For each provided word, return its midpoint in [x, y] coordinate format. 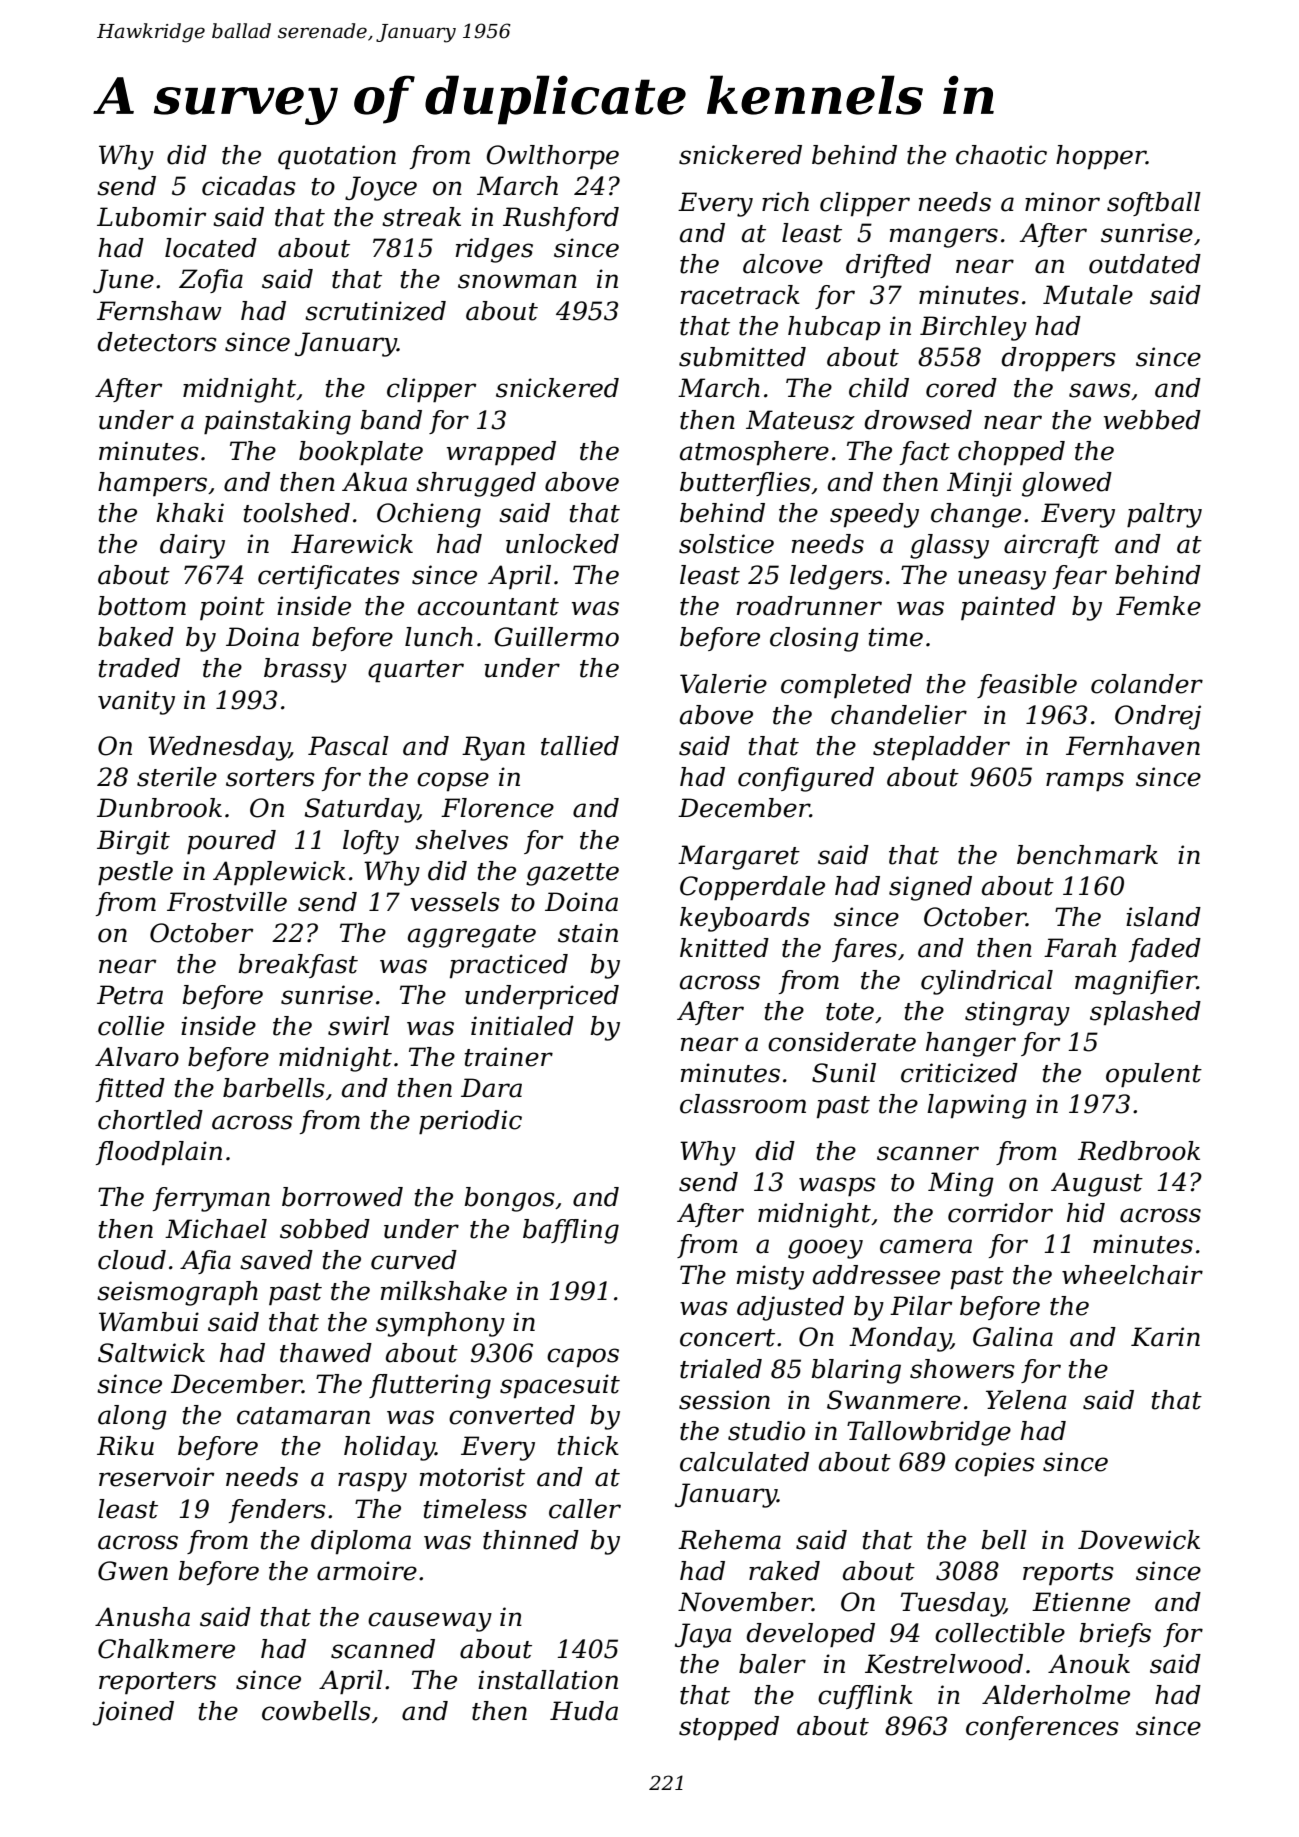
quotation [337, 157]
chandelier [899, 715]
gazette [572, 874]
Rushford [561, 219]
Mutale [1088, 295]
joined [133, 1713]
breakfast [298, 966]
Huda [584, 1711]
